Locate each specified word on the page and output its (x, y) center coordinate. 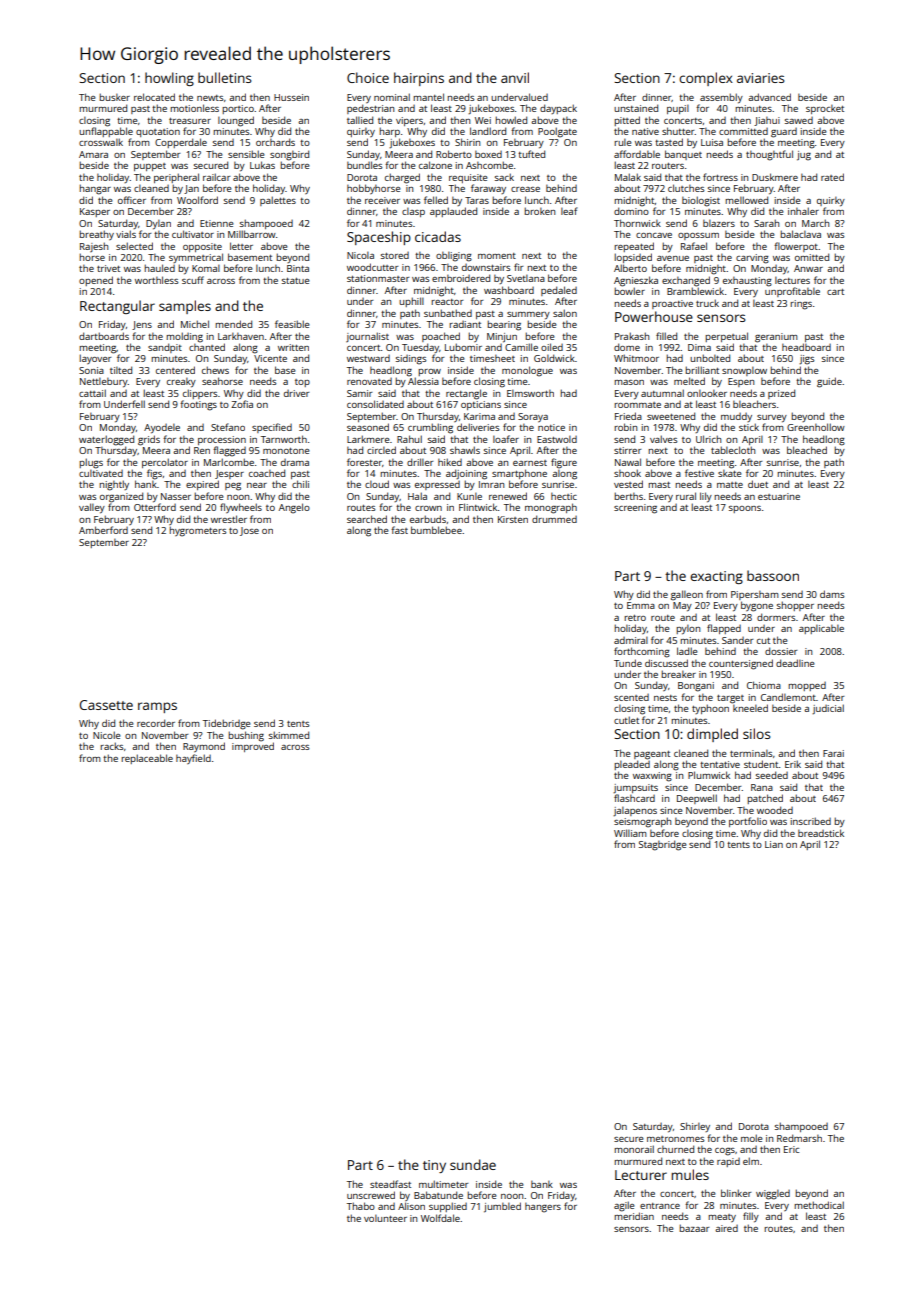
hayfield (193, 759)
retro (635, 618)
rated (832, 177)
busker (114, 97)
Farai (833, 753)
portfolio (748, 822)
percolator (165, 463)
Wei (483, 120)
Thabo (361, 1206)
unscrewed (371, 1195)
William (630, 833)
